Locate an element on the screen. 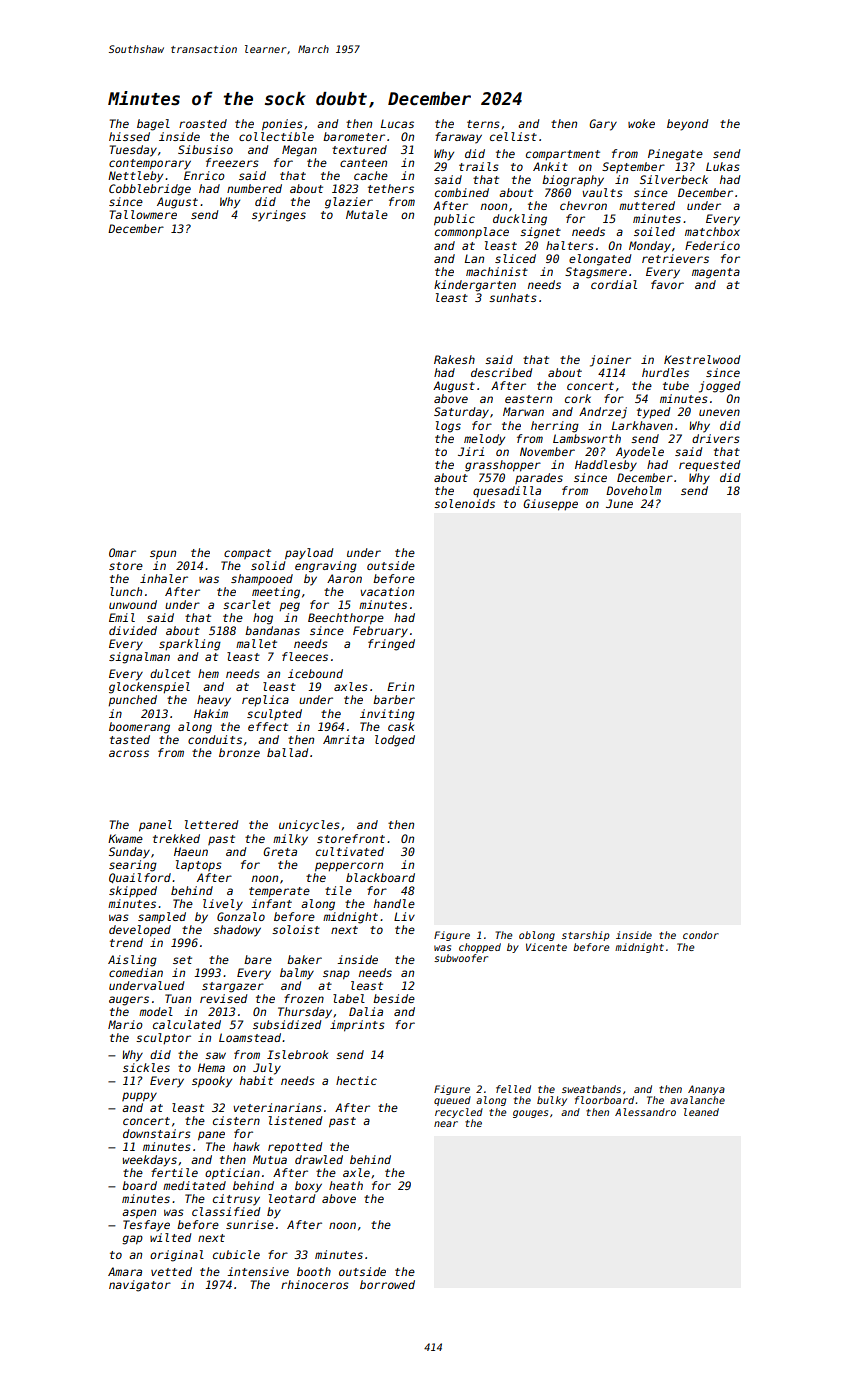 The height and width of the screenshot is (1400, 849). requested is located at coordinates (709, 466).
